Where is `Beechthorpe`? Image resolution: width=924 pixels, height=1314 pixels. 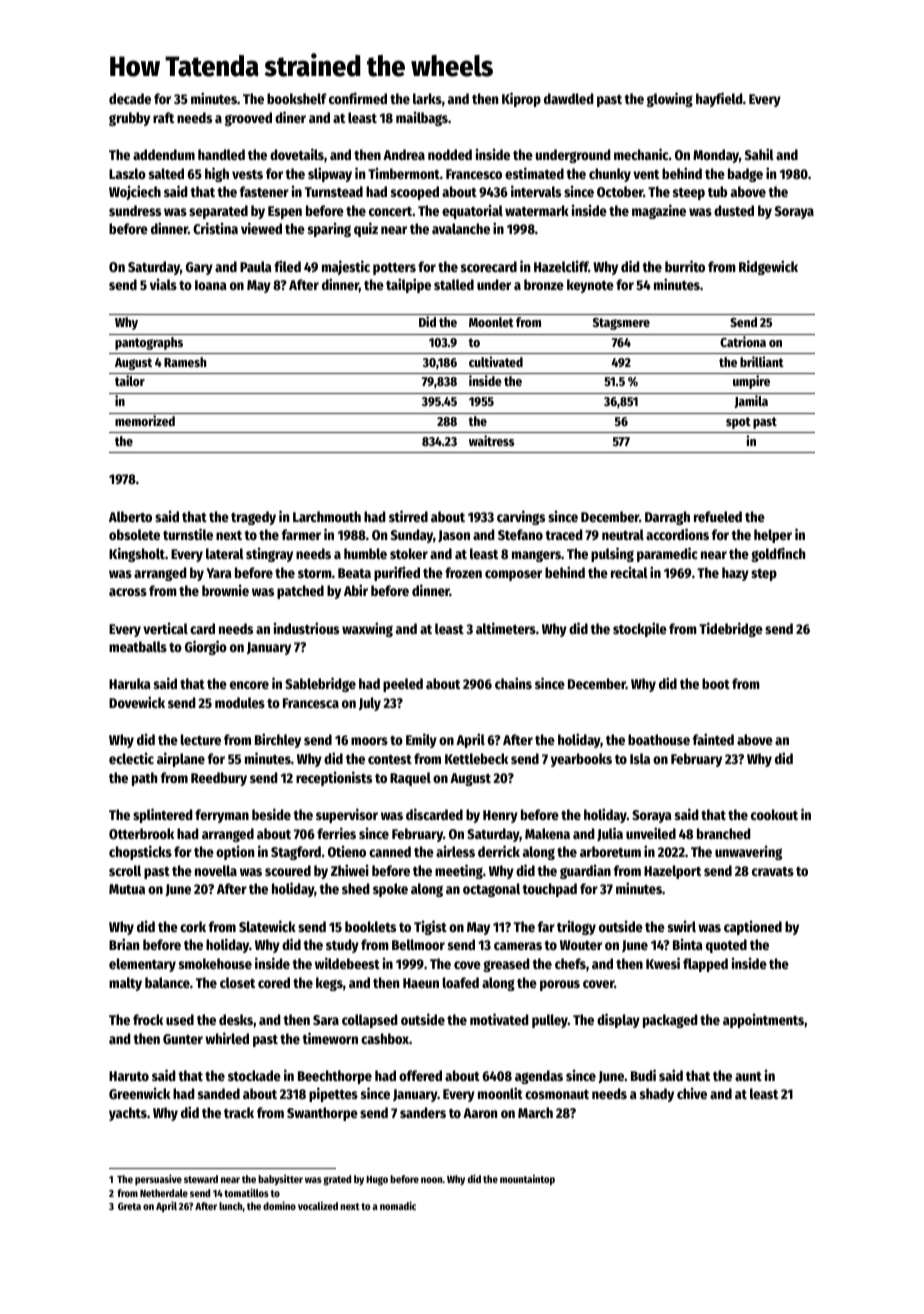 Beechthorpe is located at coordinates (335, 1077).
